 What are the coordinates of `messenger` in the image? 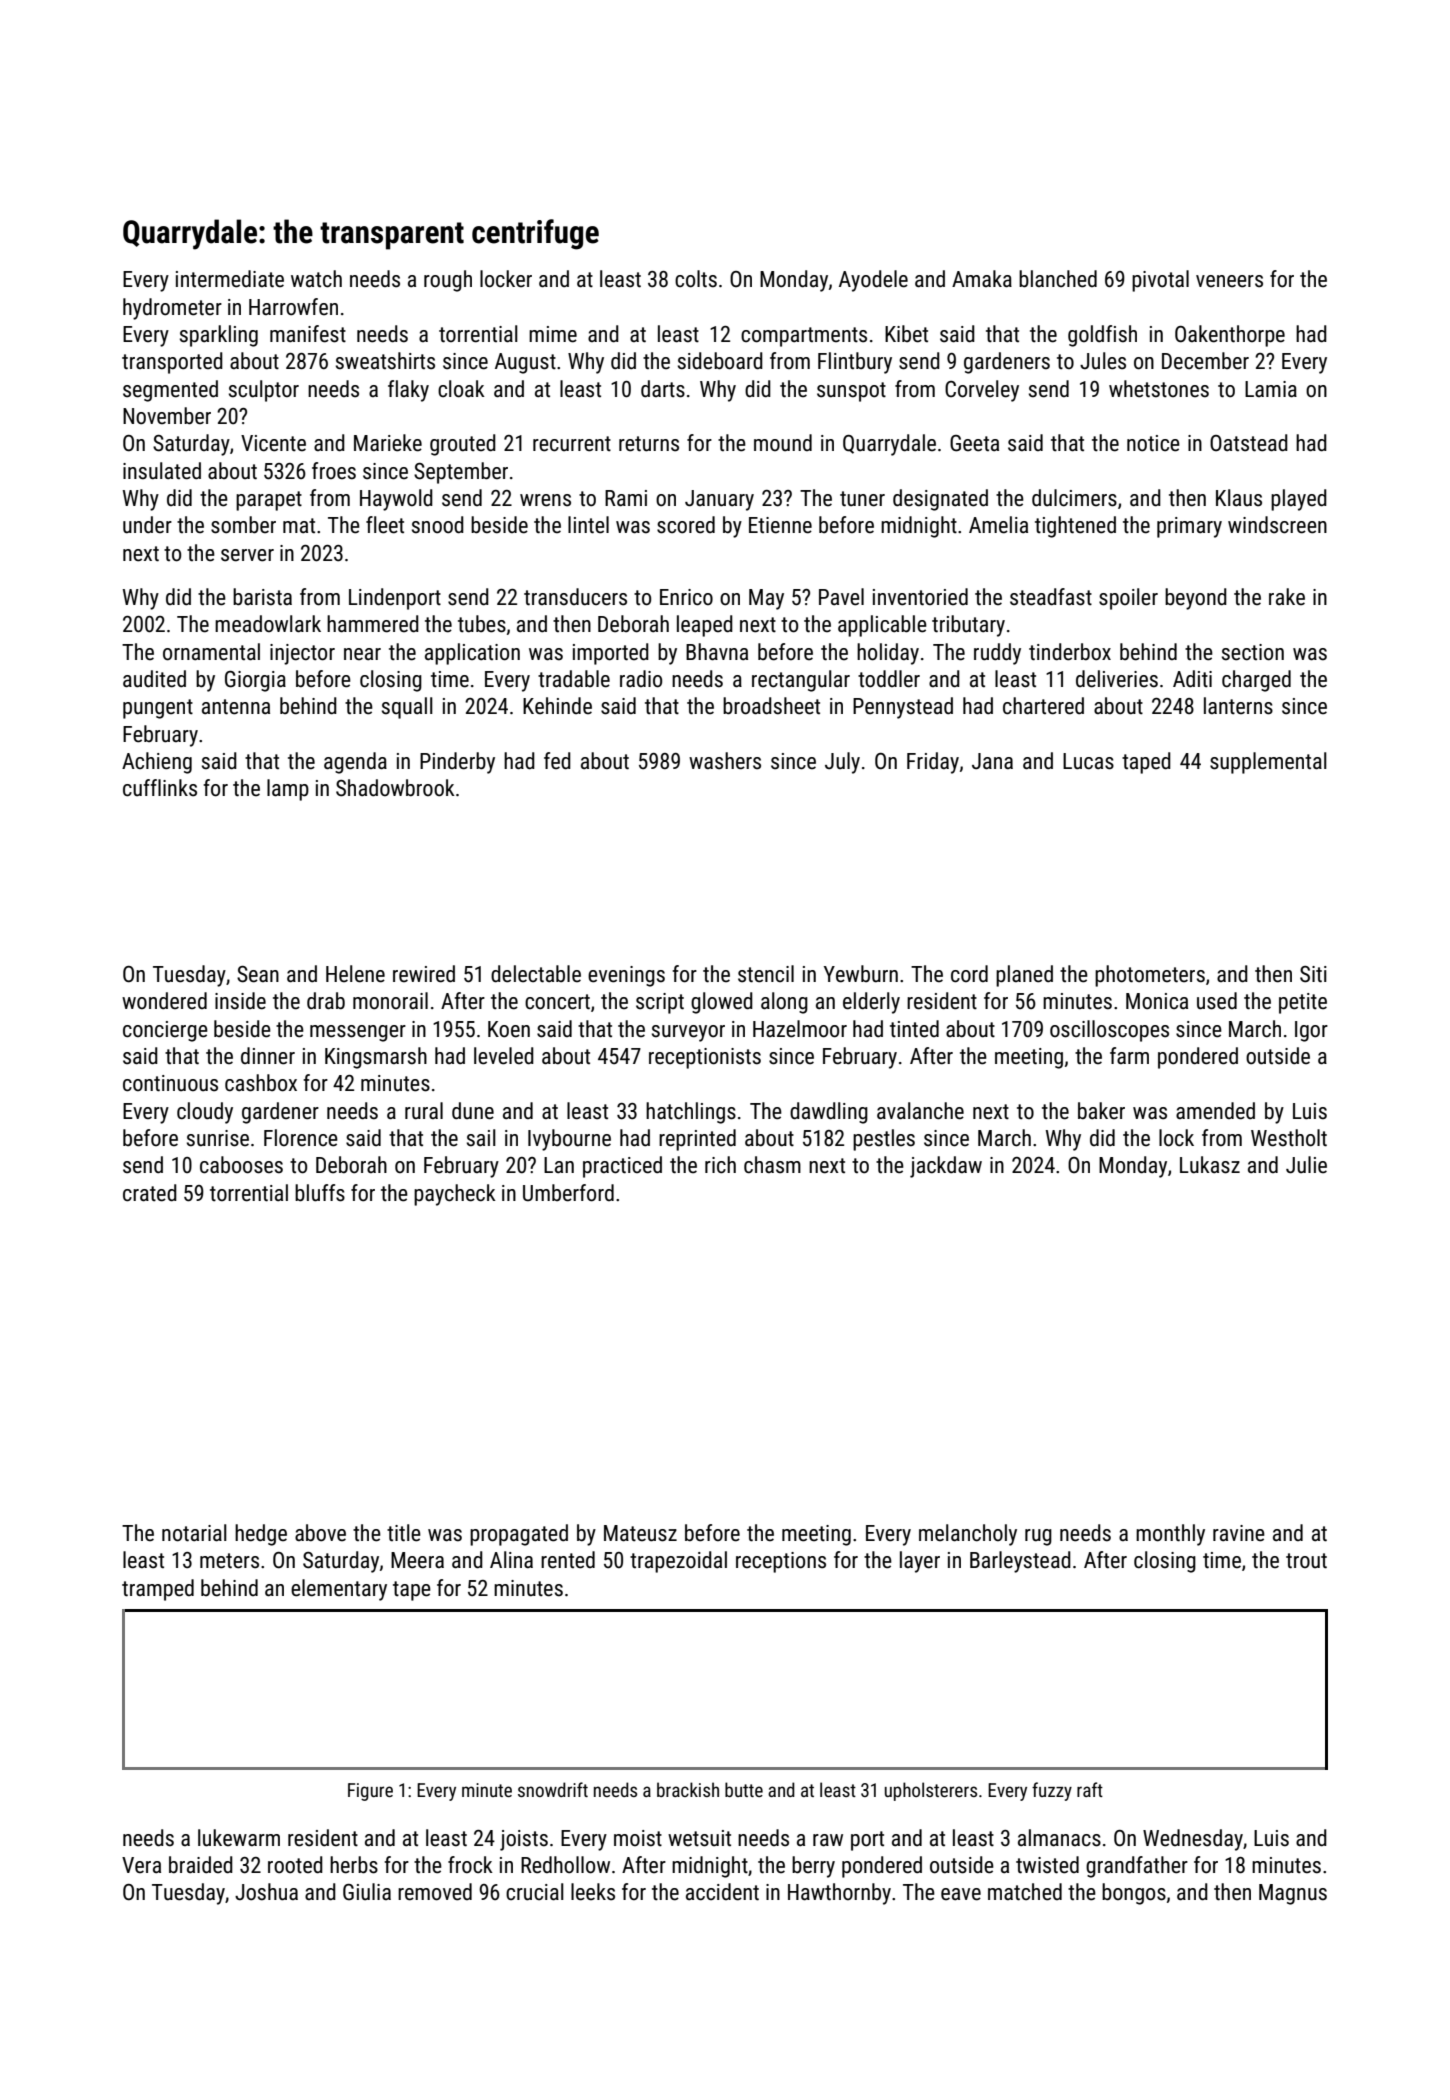 It's located at (358, 1033).
